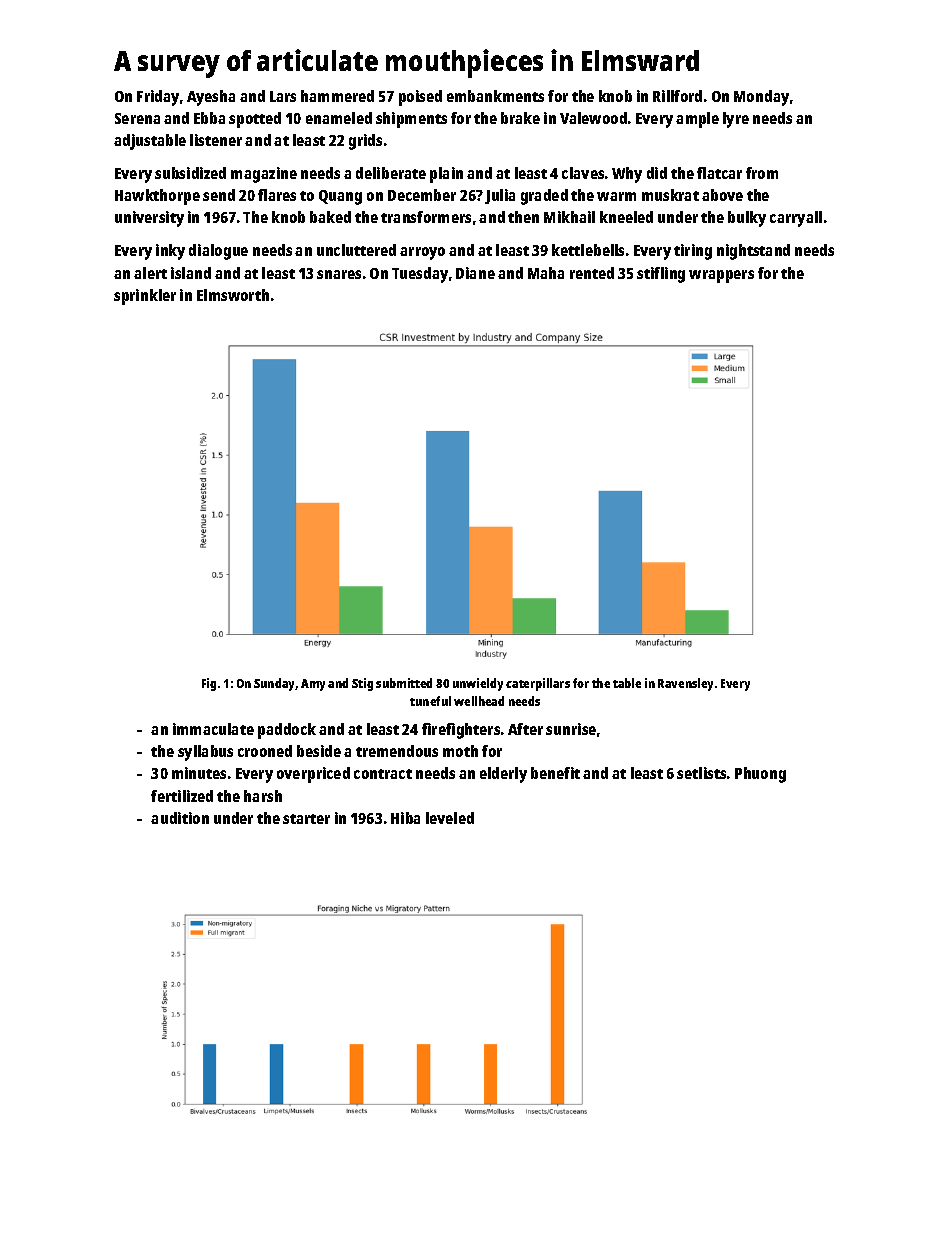 Image resolution: width=952 pixels, height=1233 pixels. Describe the element at coordinates (760, 775) in the screenshot. I see `Phuong` at that location.
